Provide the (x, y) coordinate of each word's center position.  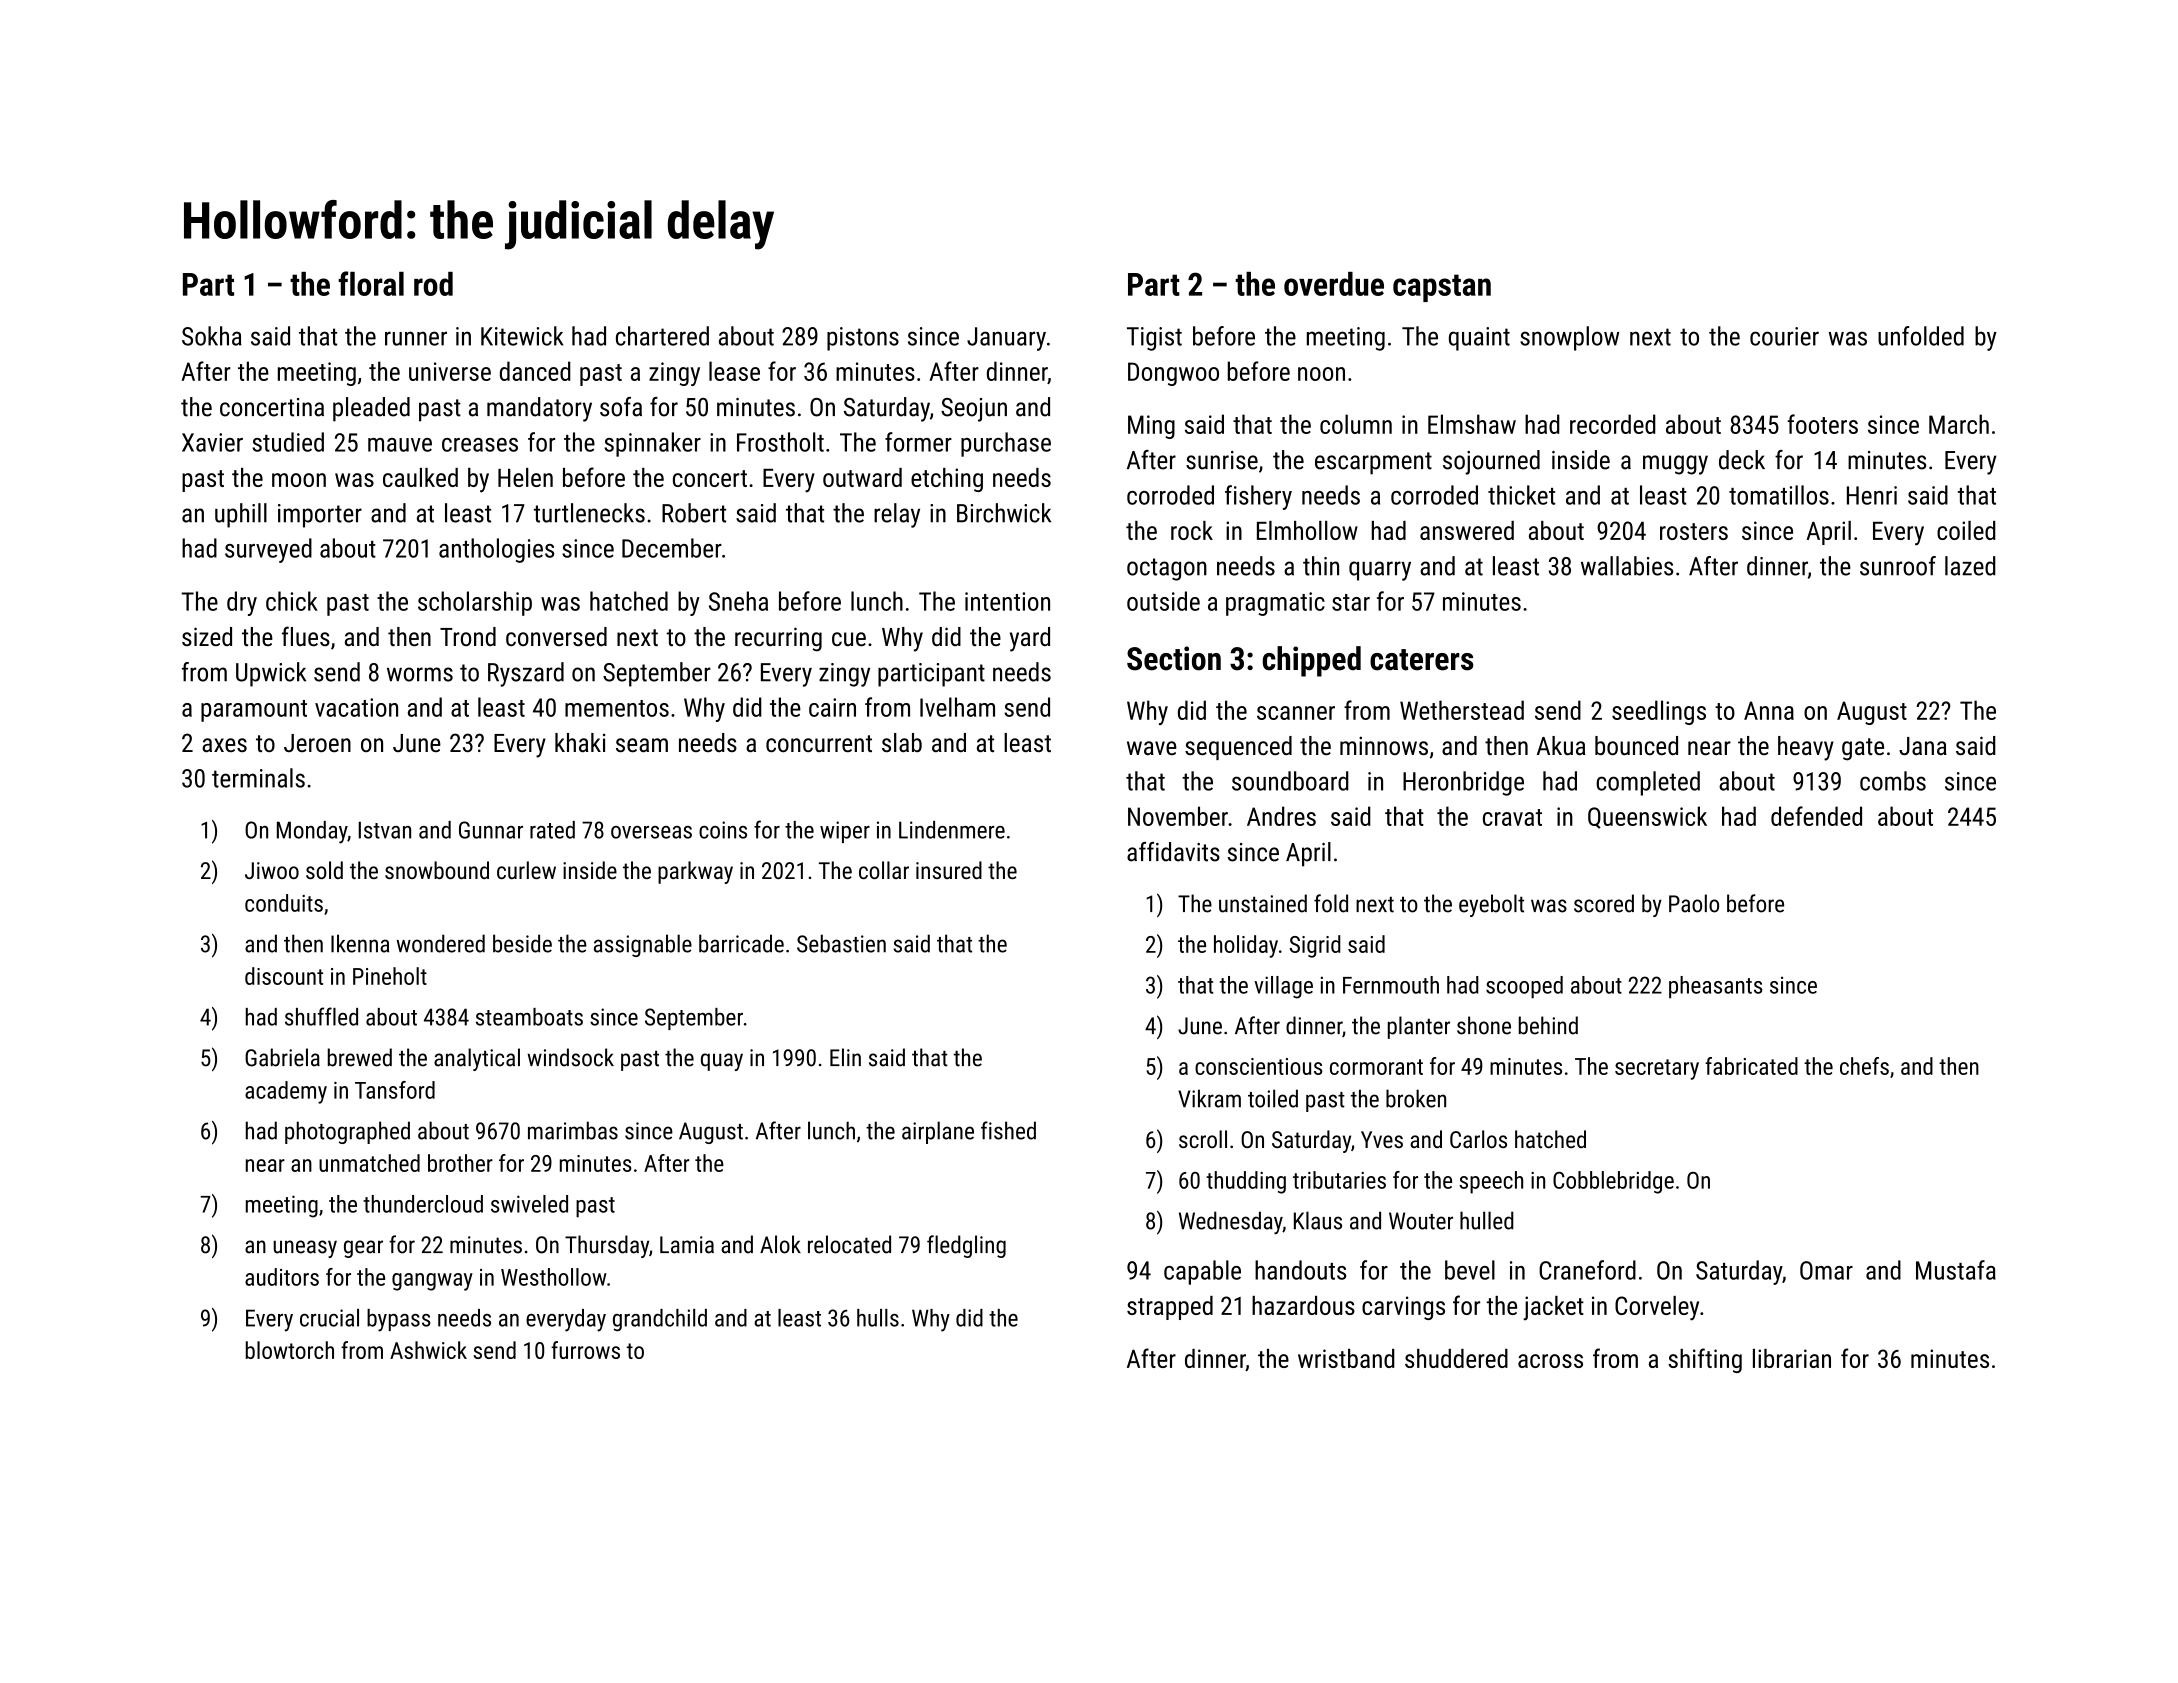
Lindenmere (952, 830)
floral (371, 283)
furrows (585, 1350)
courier (1784, 336)
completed (1648, 783)
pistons (863, 339)
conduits (284, 903)
